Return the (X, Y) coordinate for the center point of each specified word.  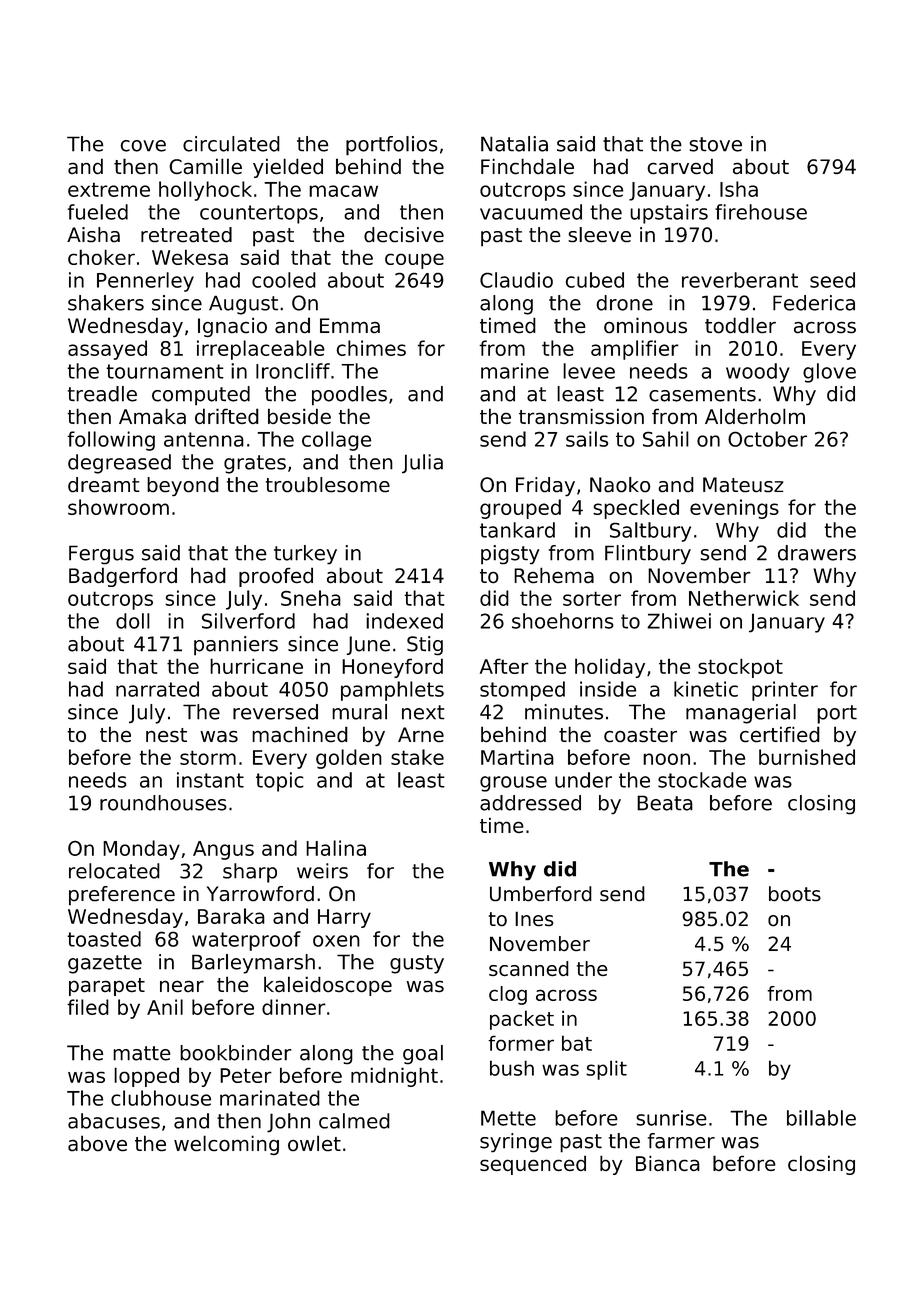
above (97, 1143)
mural (359, 712)
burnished (807, 757)
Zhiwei (679, 621)
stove (715, 144)
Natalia (514, 144)
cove (143, 146)
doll (133, 621)
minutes (564, 712)
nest (166, 735)
